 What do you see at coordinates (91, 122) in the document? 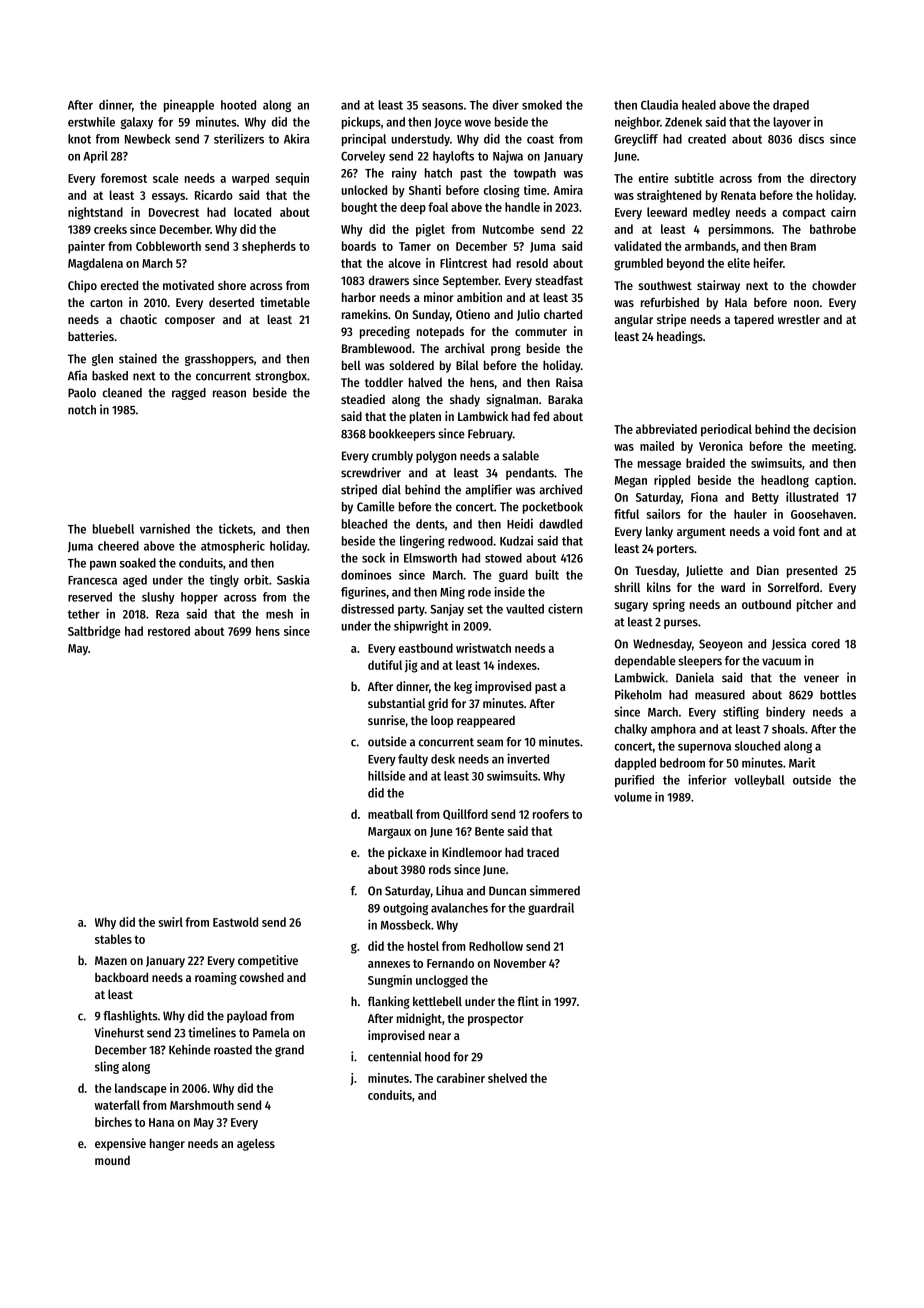
I see `erstwhile` at bounding box center [91, 122].
